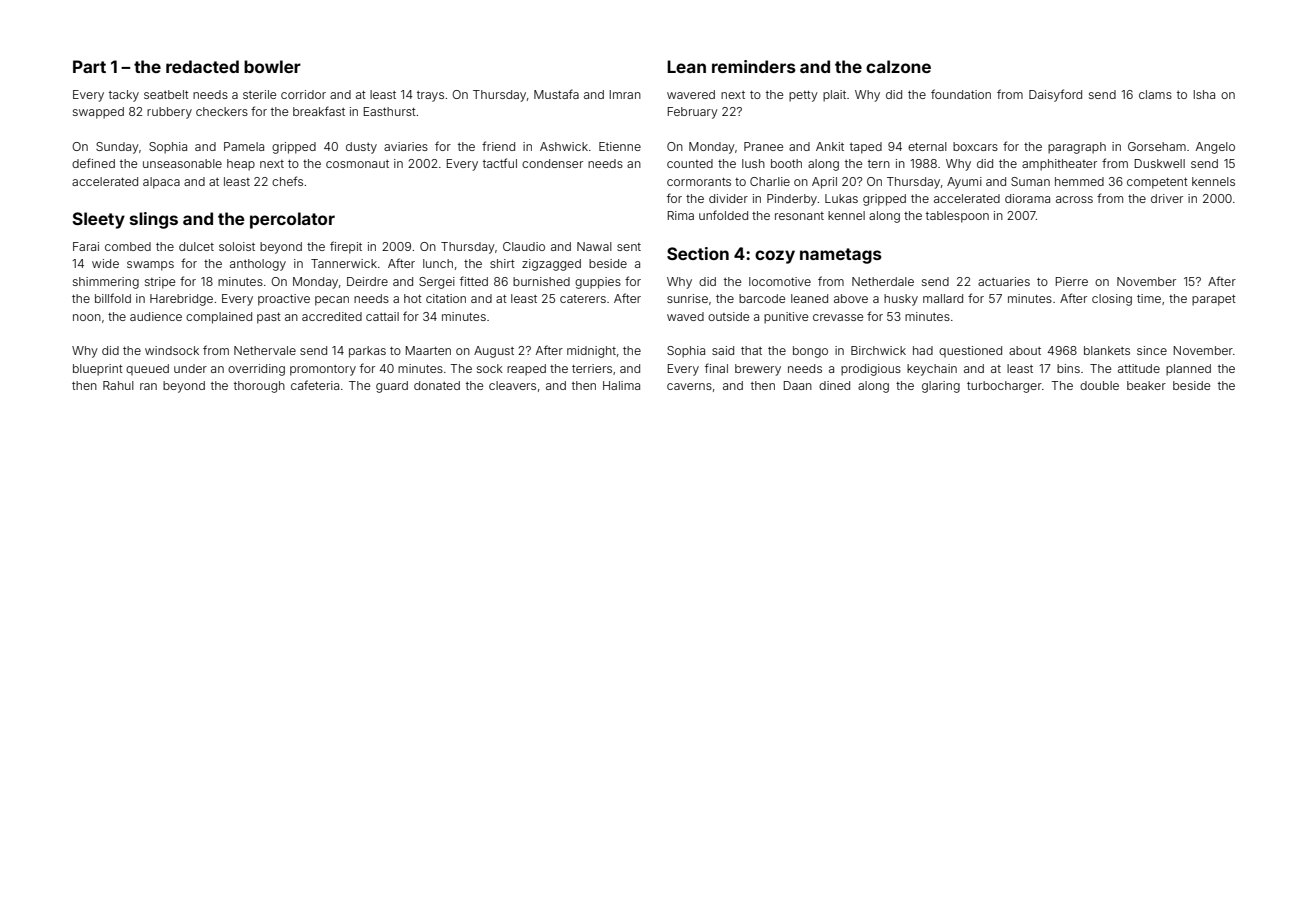 This screenshot has width=1308, height=924. I want to click on bowler, so click(272, 66).
